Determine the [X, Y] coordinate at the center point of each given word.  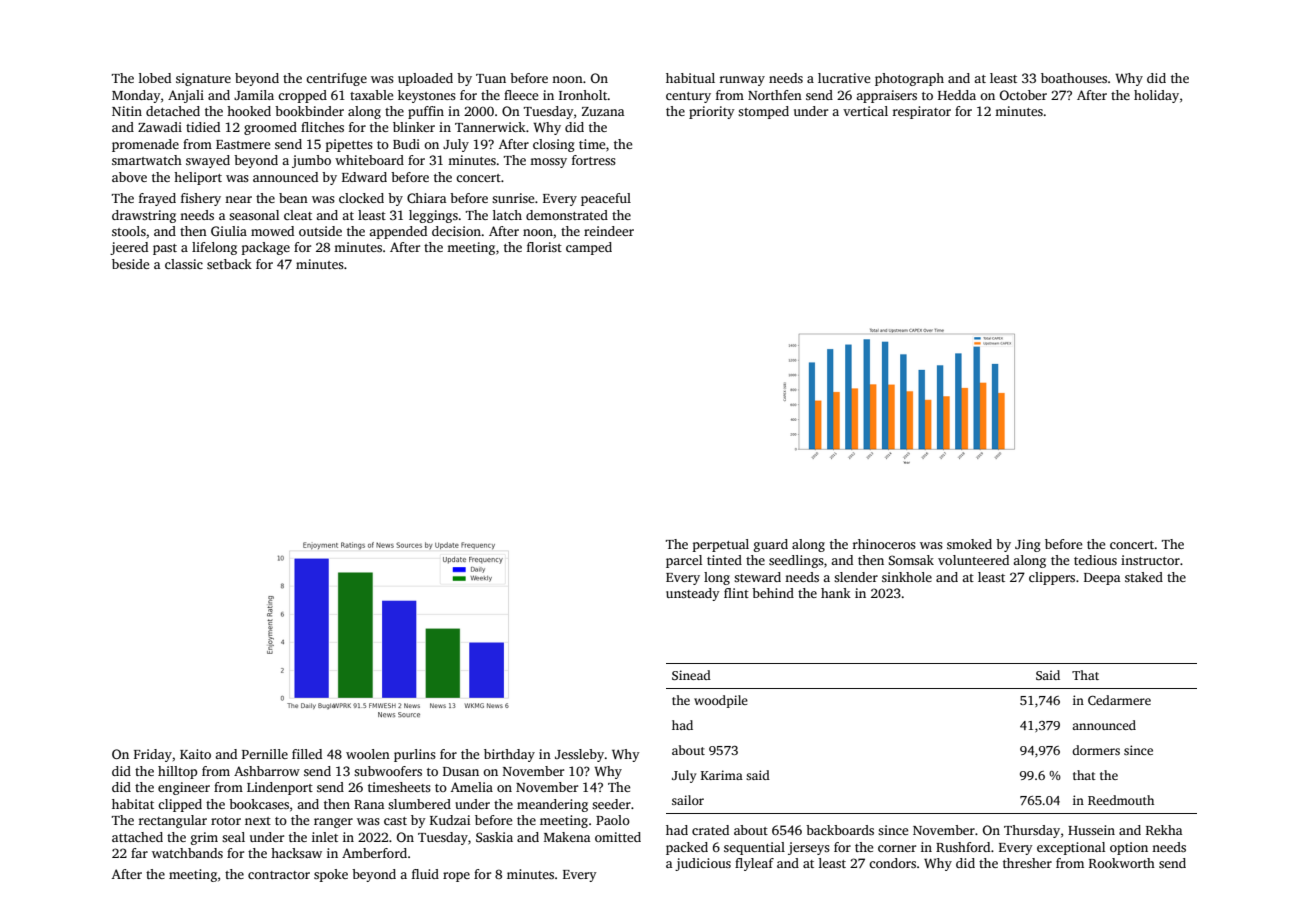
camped [589, 248]
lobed [155, 78]
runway [742, 81]
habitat [133, 804]
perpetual [721, 545]
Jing [1028, 545]
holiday [1156, 96]
